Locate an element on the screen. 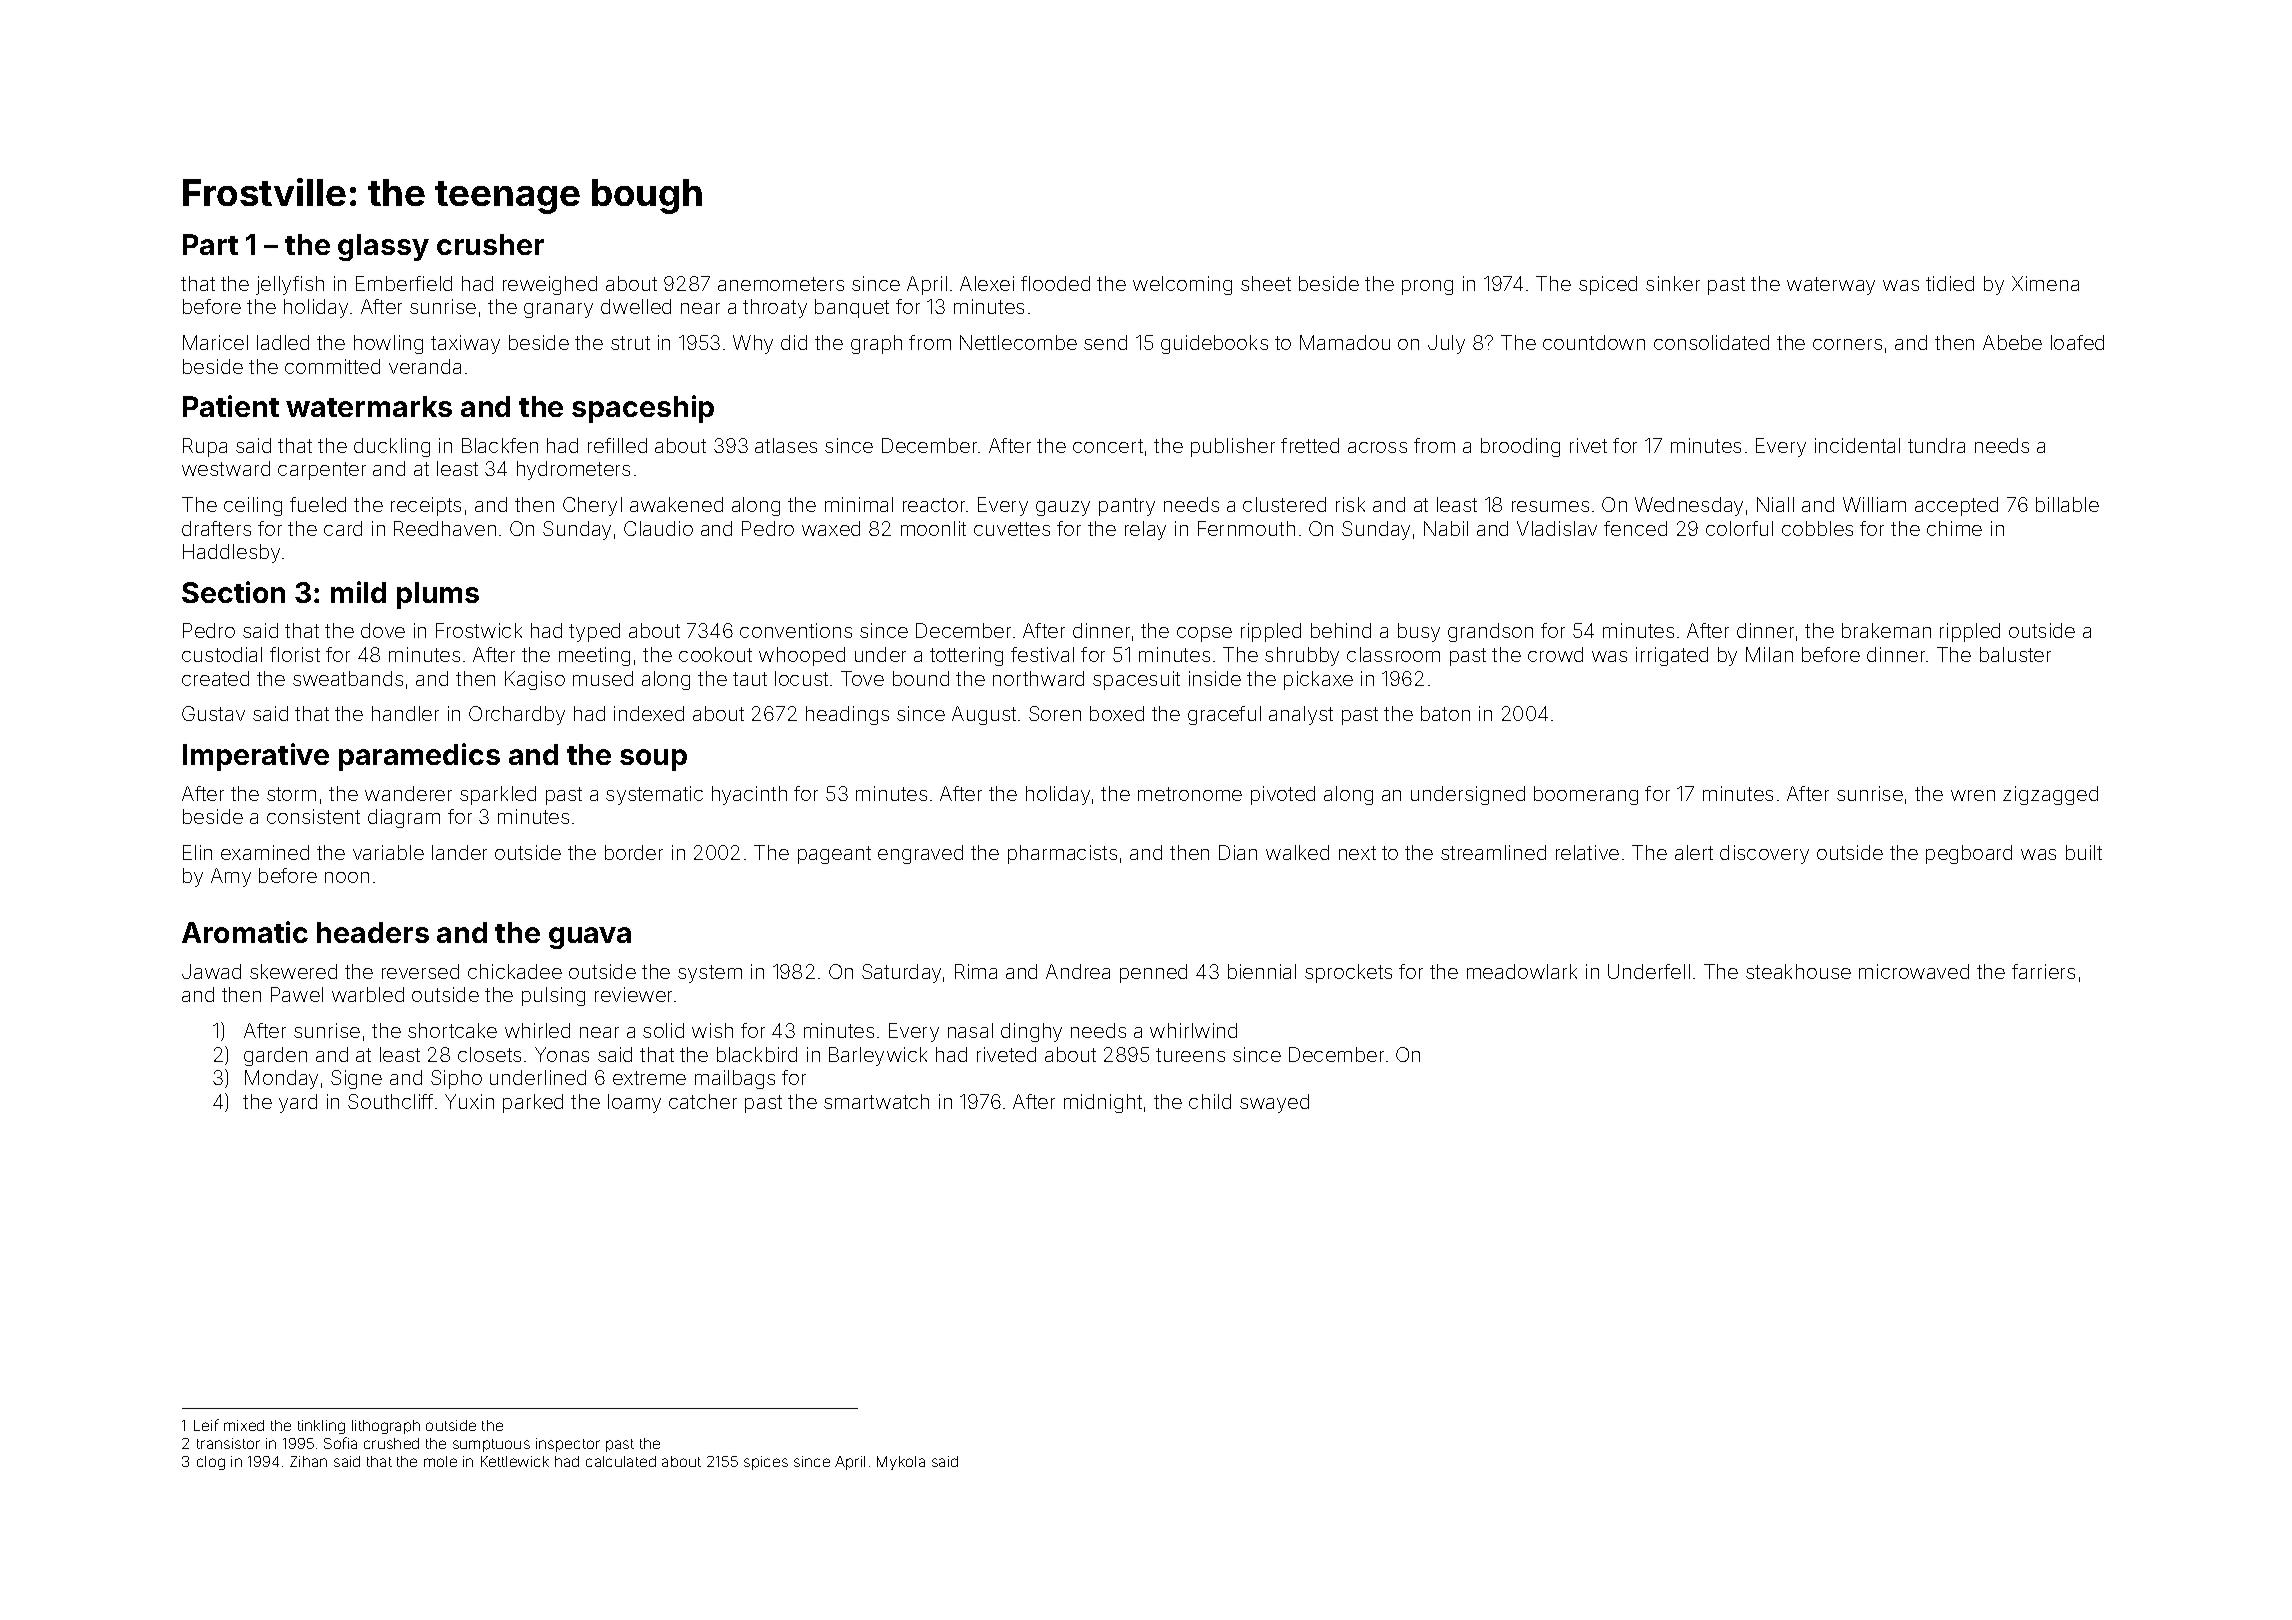 Image resolution: width=2292 pixels, height=1620 pixels. whirled is located at coordinates (537, 1030).
